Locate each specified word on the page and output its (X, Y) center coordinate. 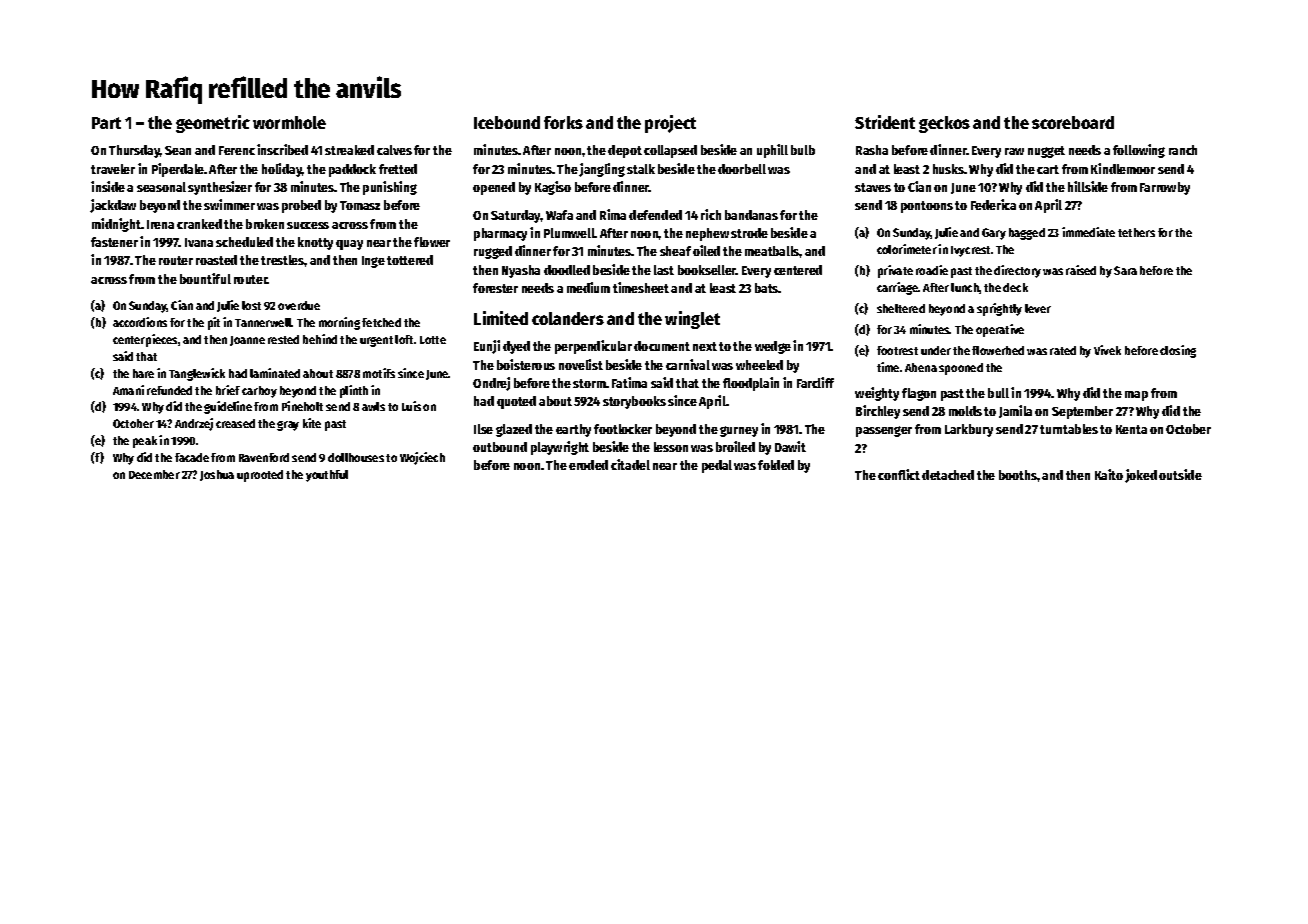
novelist (581, 364)
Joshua (217, 475)
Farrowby (1165, 188)
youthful (327, 476)
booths (1018, 475)
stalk (641, 169)
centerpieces (145, 340)
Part (106, 123)
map (1136, 396)
